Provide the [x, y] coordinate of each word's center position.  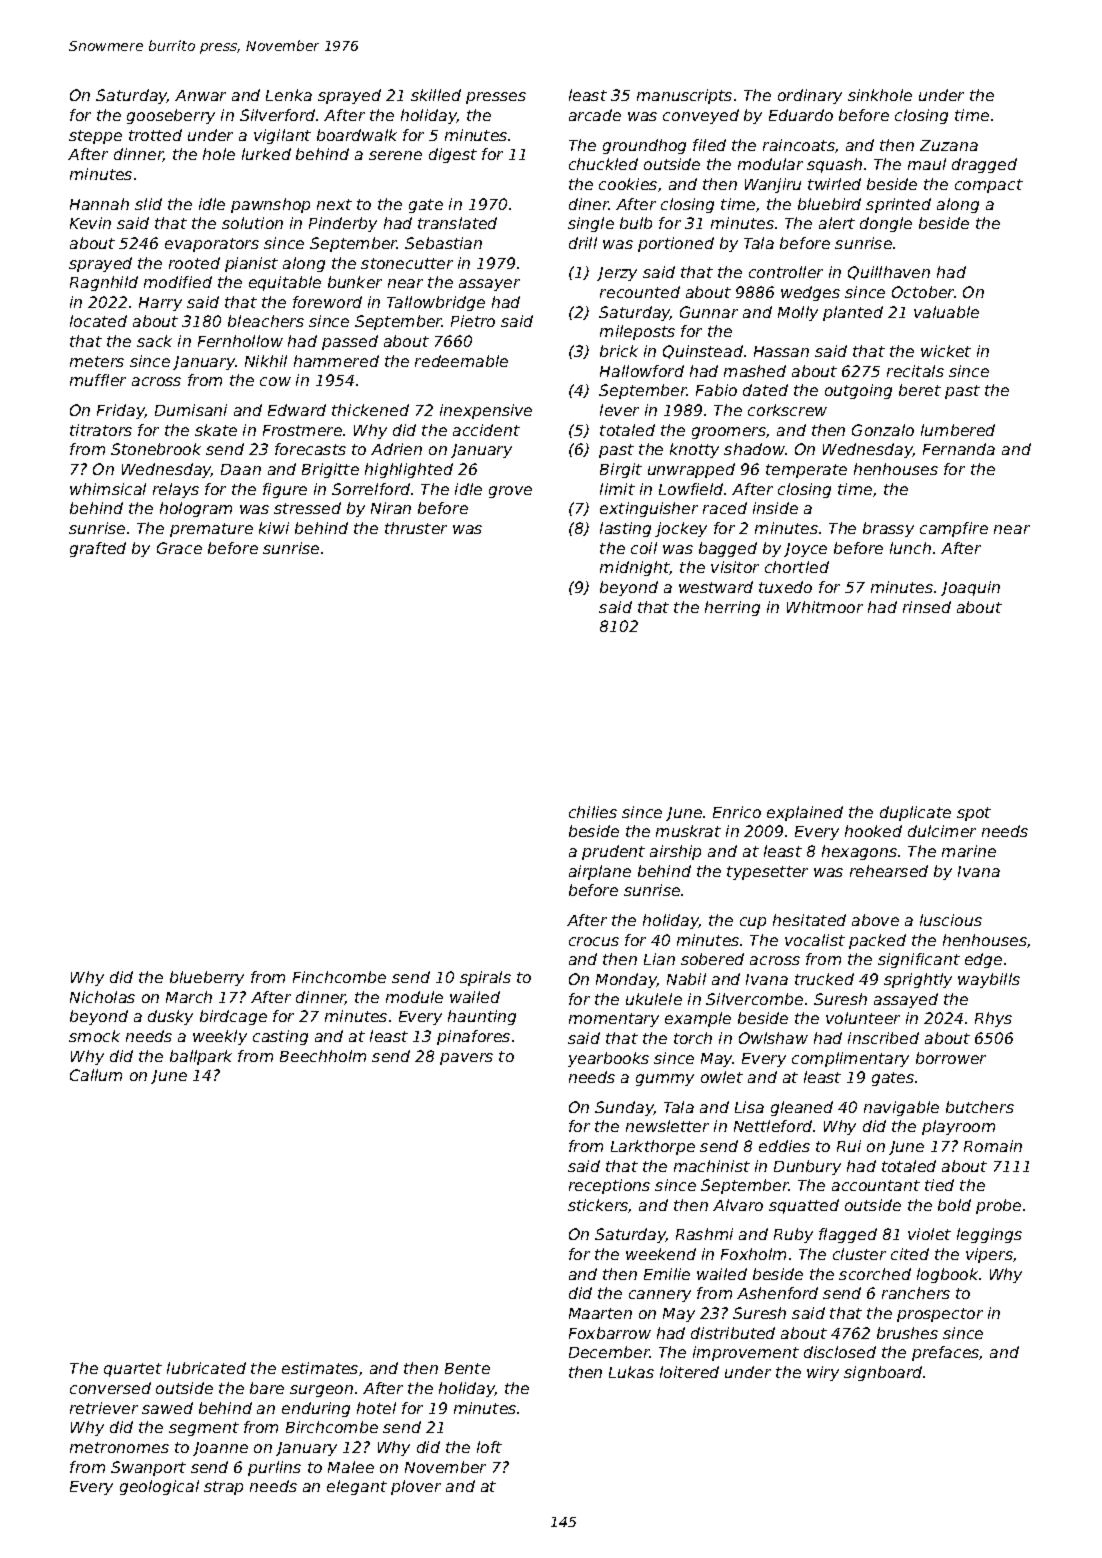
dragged [984, 165]
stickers [598, 1206]
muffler [98, 380]
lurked [266, 154]
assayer [489, 285]
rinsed [927, 607]
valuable [946, 312]
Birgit [621, 470]
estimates [320, 1368]
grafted [98, 549]
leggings [989, 1235]
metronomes [119, 1447]
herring [732, 608]
